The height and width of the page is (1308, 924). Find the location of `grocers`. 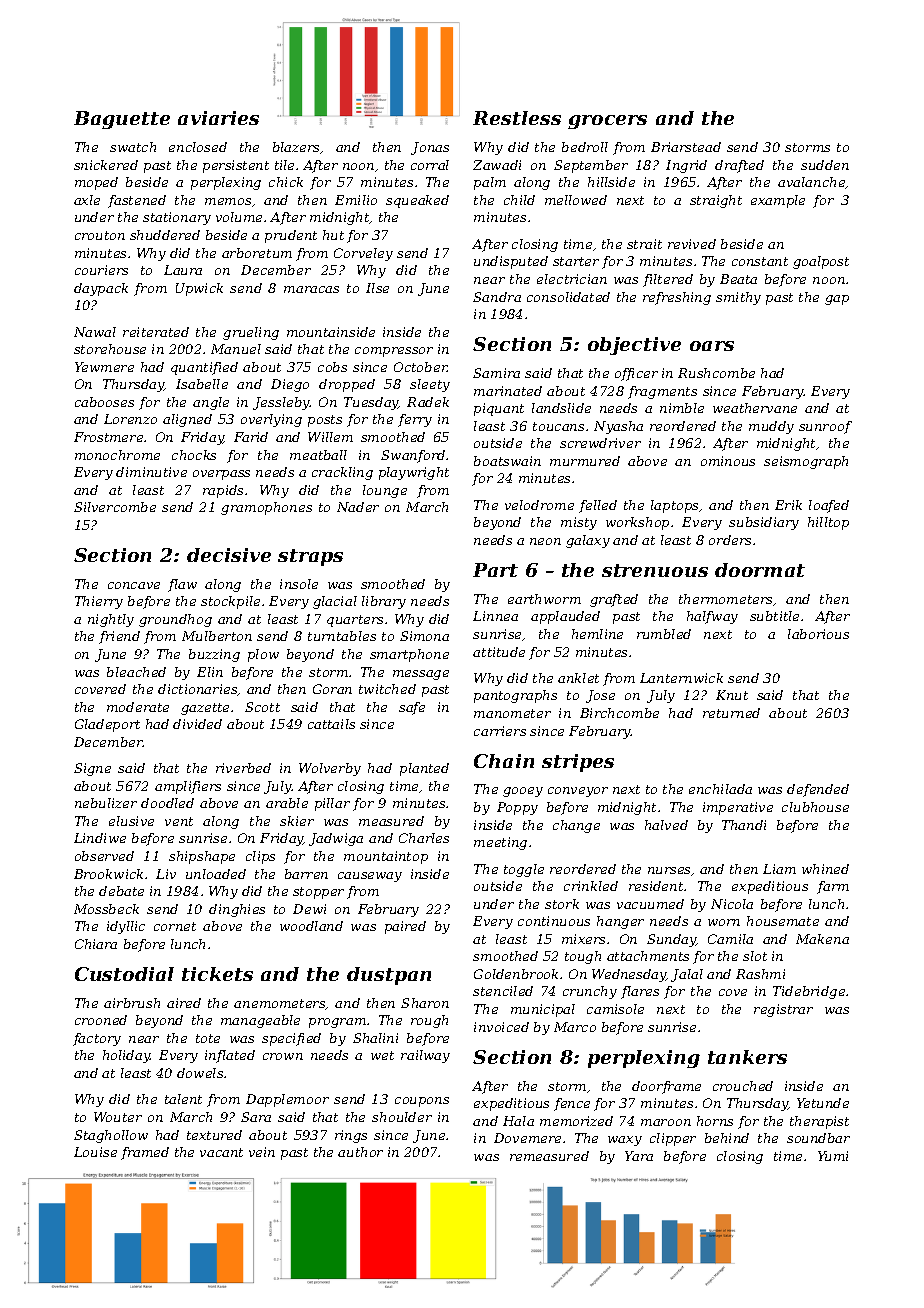

grocers is located at coordinates (607, 122).
